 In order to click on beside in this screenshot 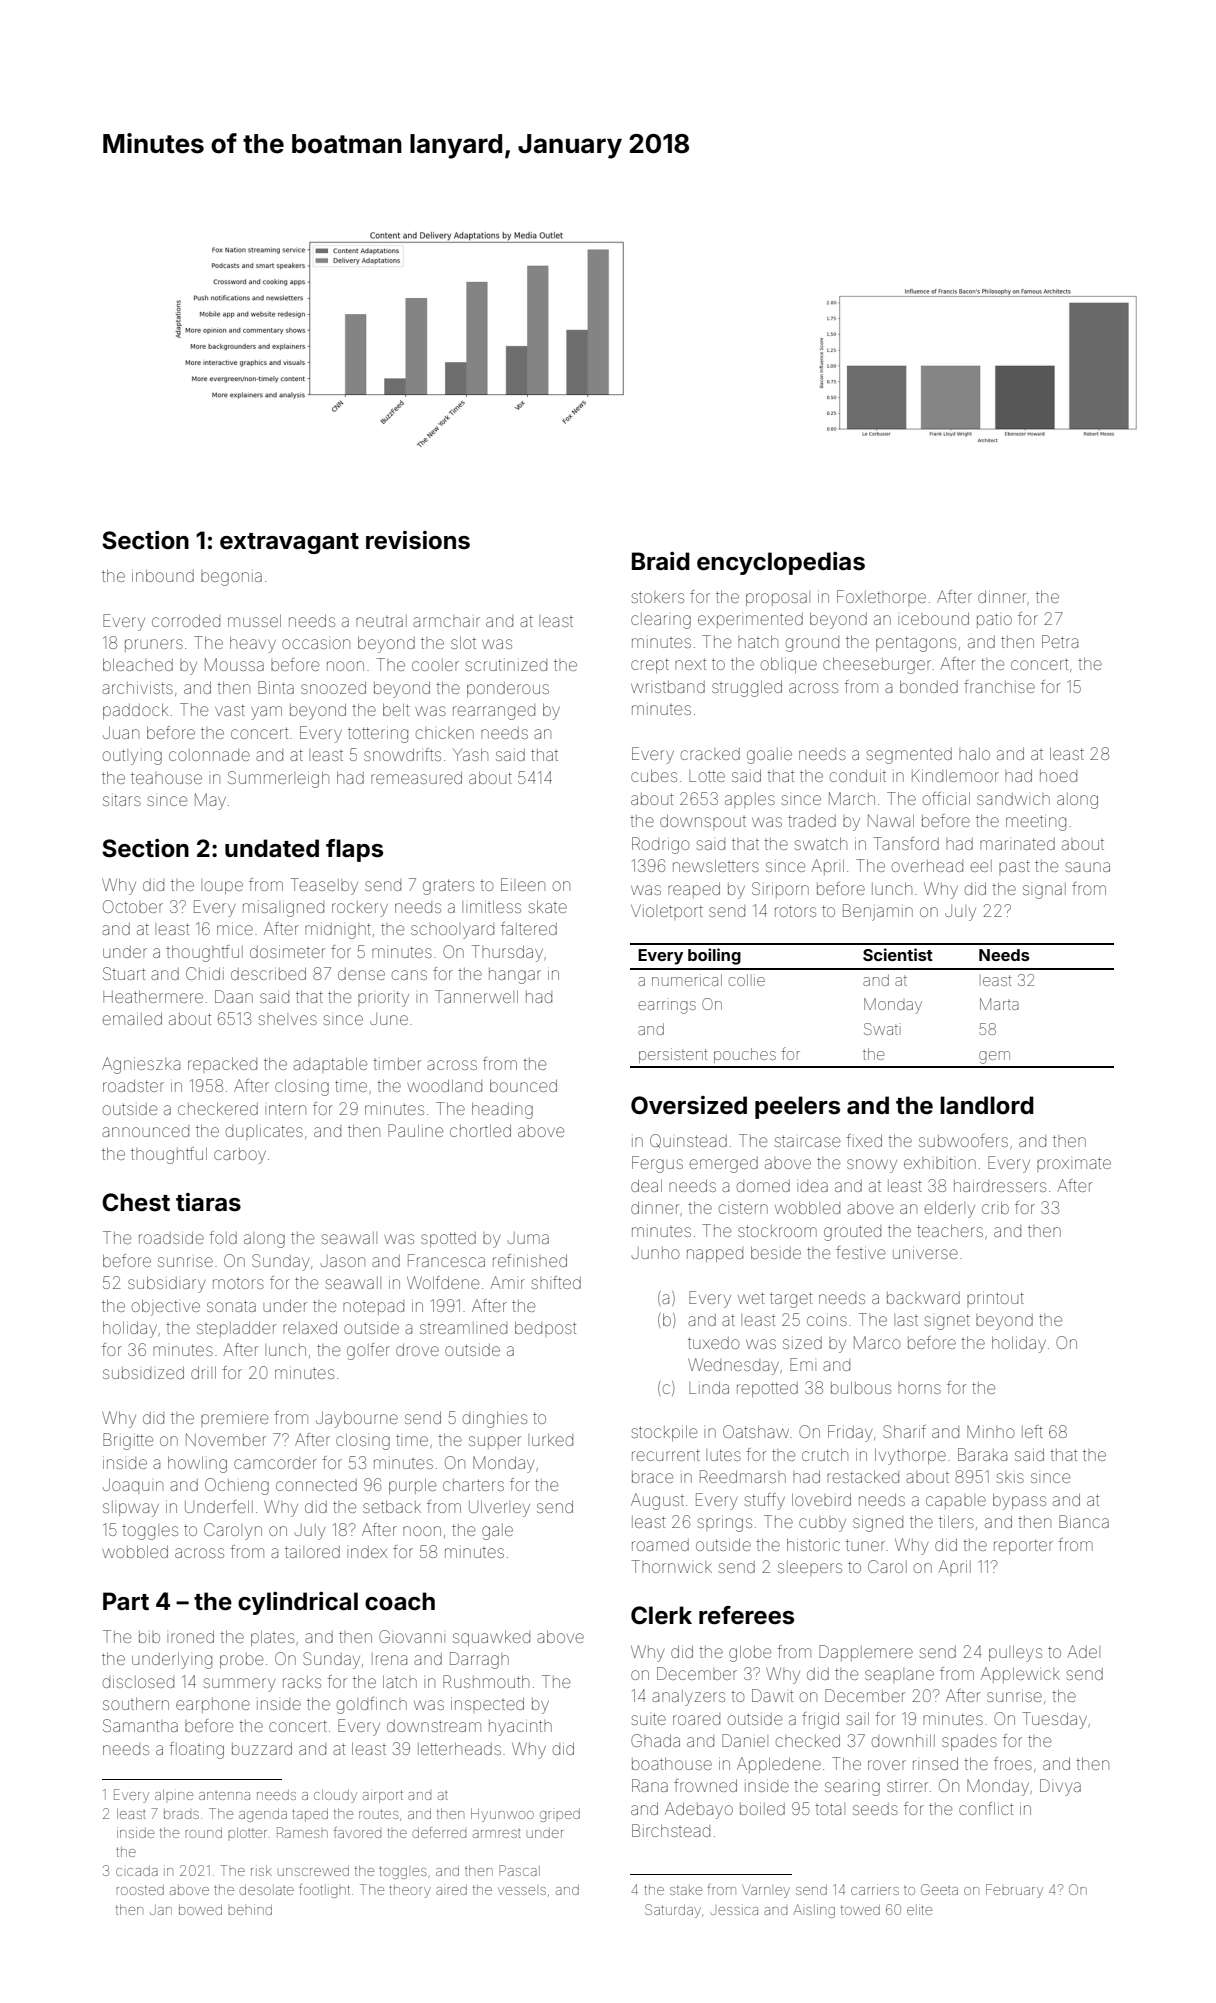, I will do `click(776, 1252)`.
